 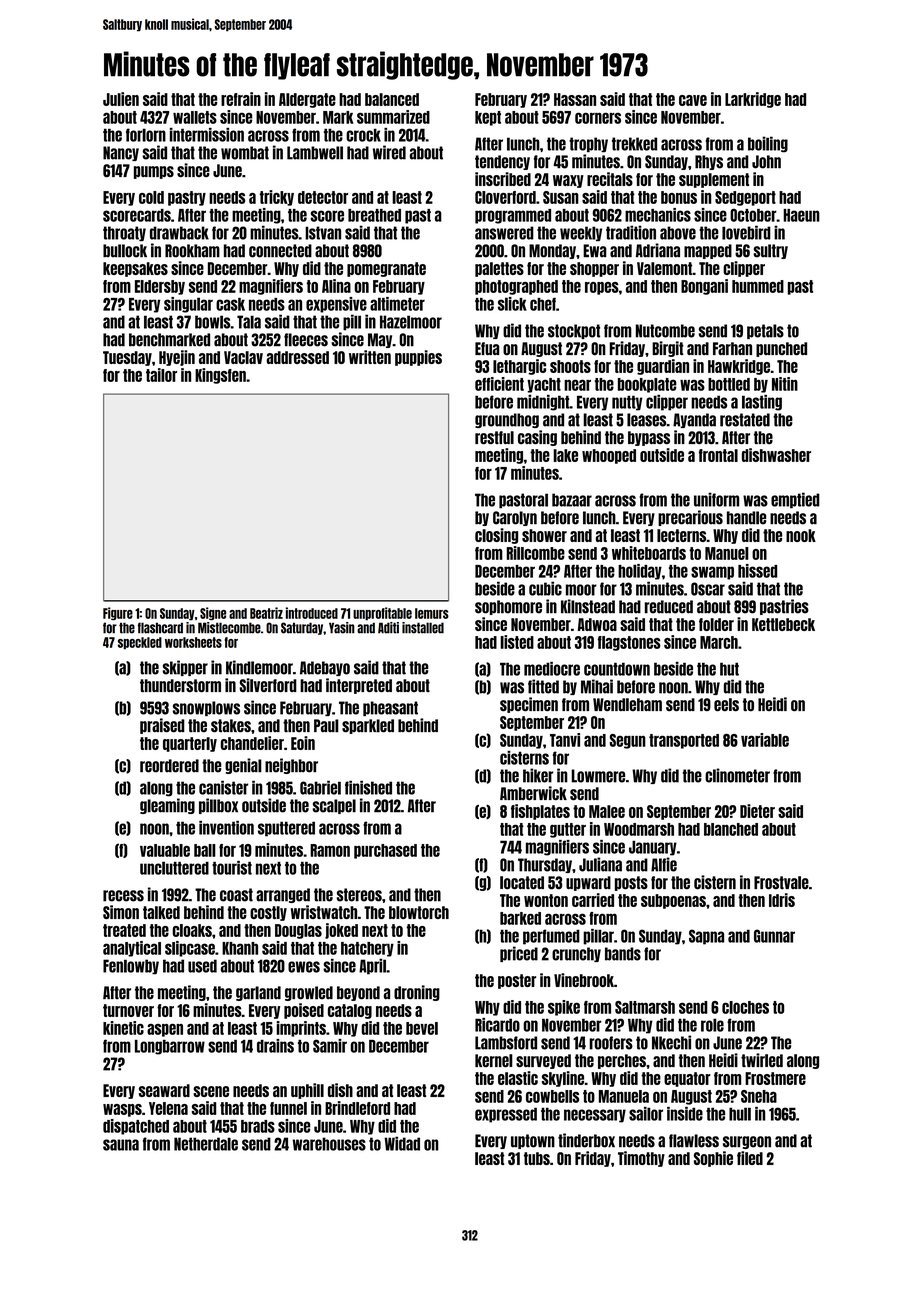 I want to click on connected, so click(x=280, y=251).
